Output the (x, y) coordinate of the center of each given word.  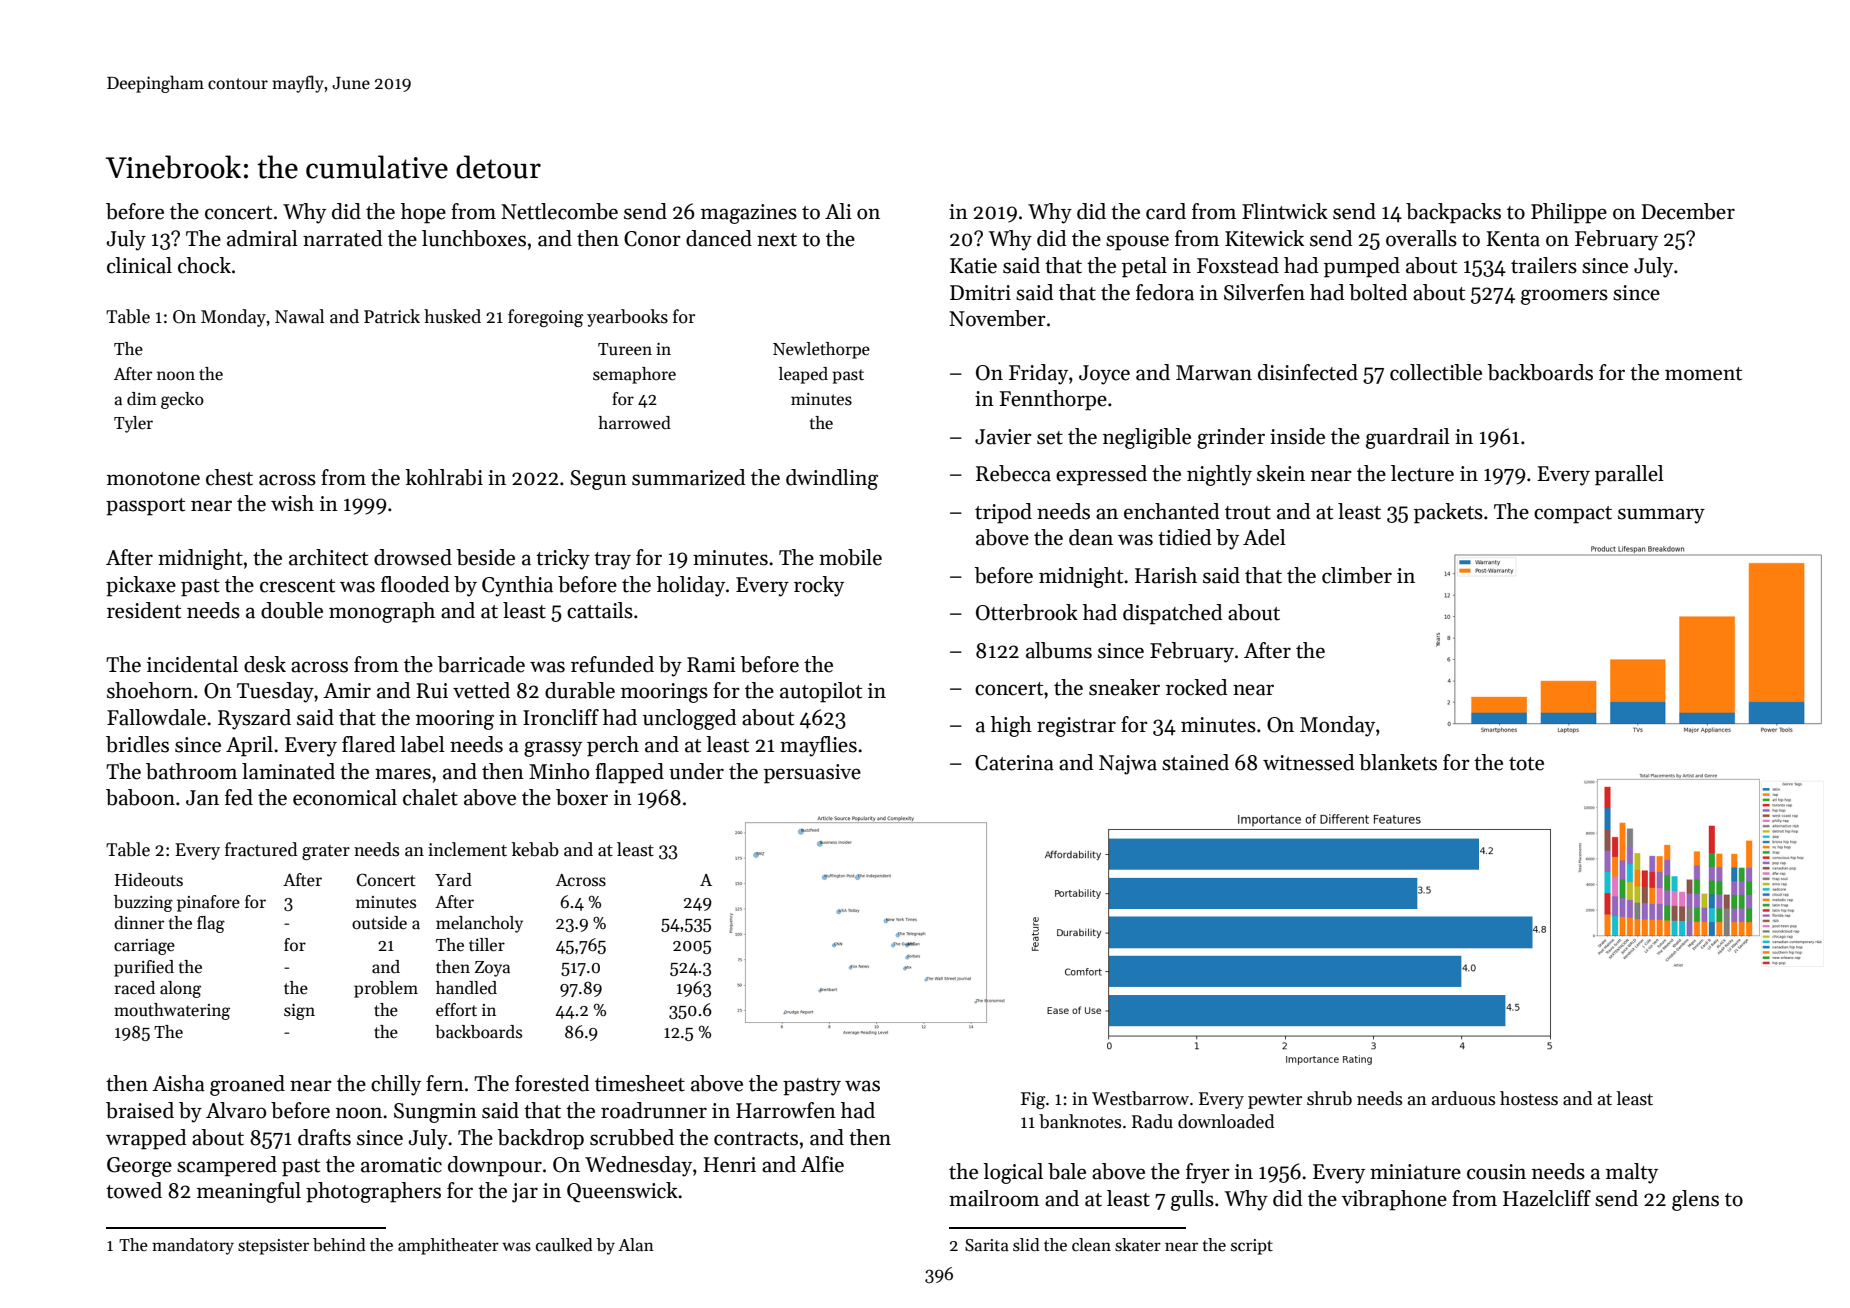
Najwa (1128, 765)
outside (379, 923)
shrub (1329, 1098)
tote (1526, 764)
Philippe (1569, 213)
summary (1661, 516)
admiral (262, 238)
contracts (756, 1139)
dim (142, 398)
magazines (749, 214)
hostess (1529, 1098)
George (139, 1167)
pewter (1275, 1101)
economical (345, 797)
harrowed (634, 423)
